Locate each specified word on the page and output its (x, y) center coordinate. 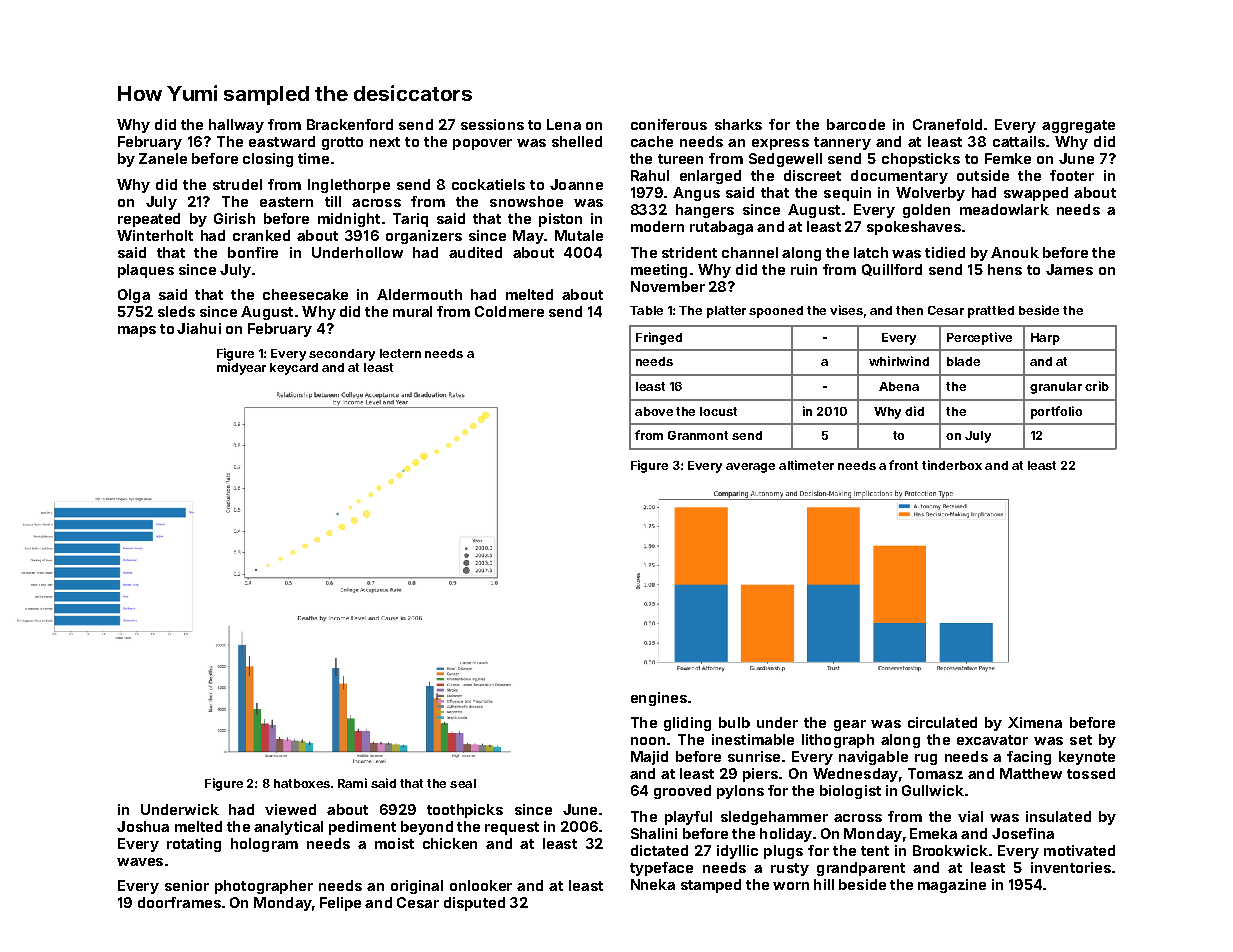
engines (659, 699)
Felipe (340, 904)
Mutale (579, 235)
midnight (349, 220)
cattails (1019, 141)
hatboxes (302, 783)
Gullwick (933, 790)
